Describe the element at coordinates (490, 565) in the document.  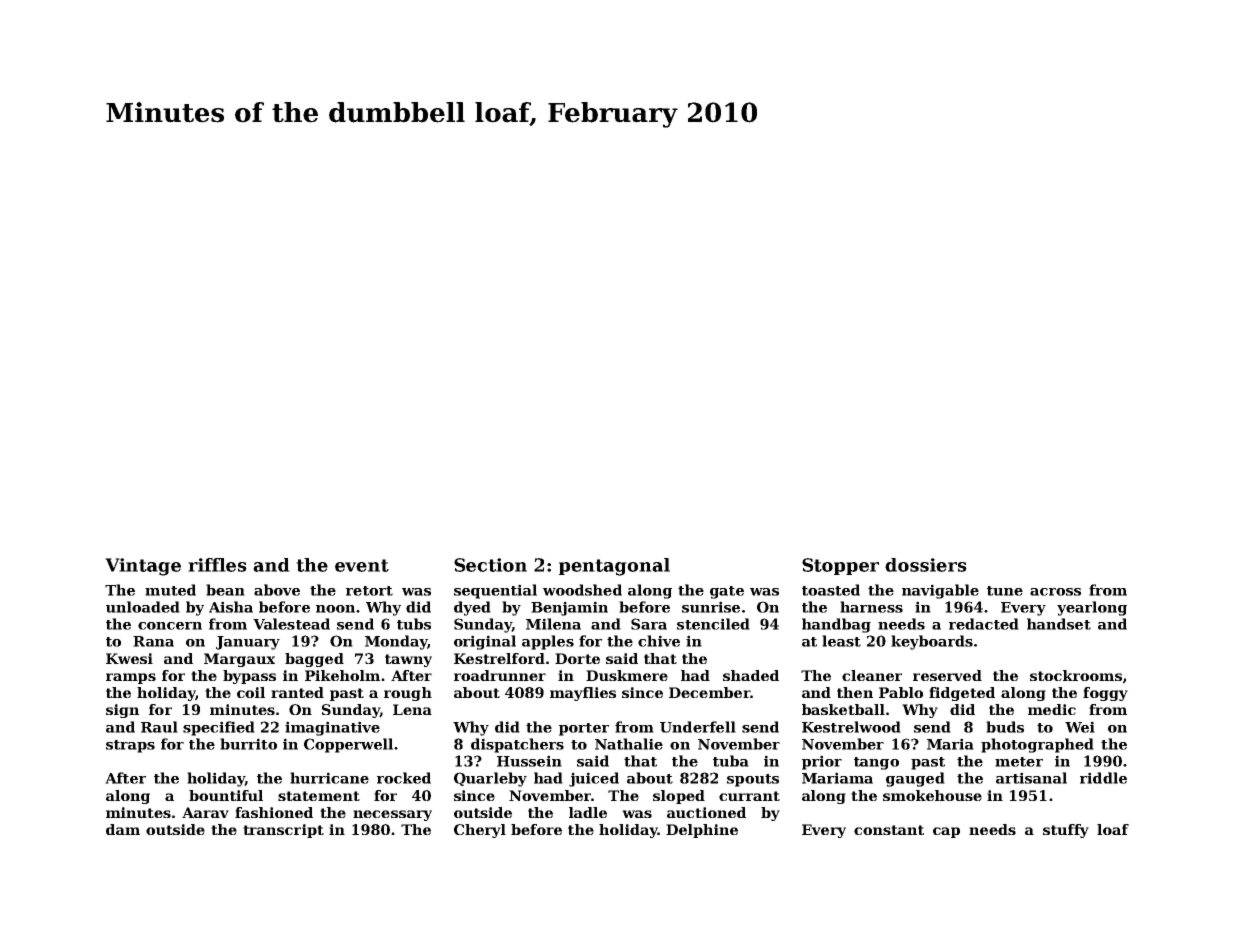
I see `Section` at that location.
